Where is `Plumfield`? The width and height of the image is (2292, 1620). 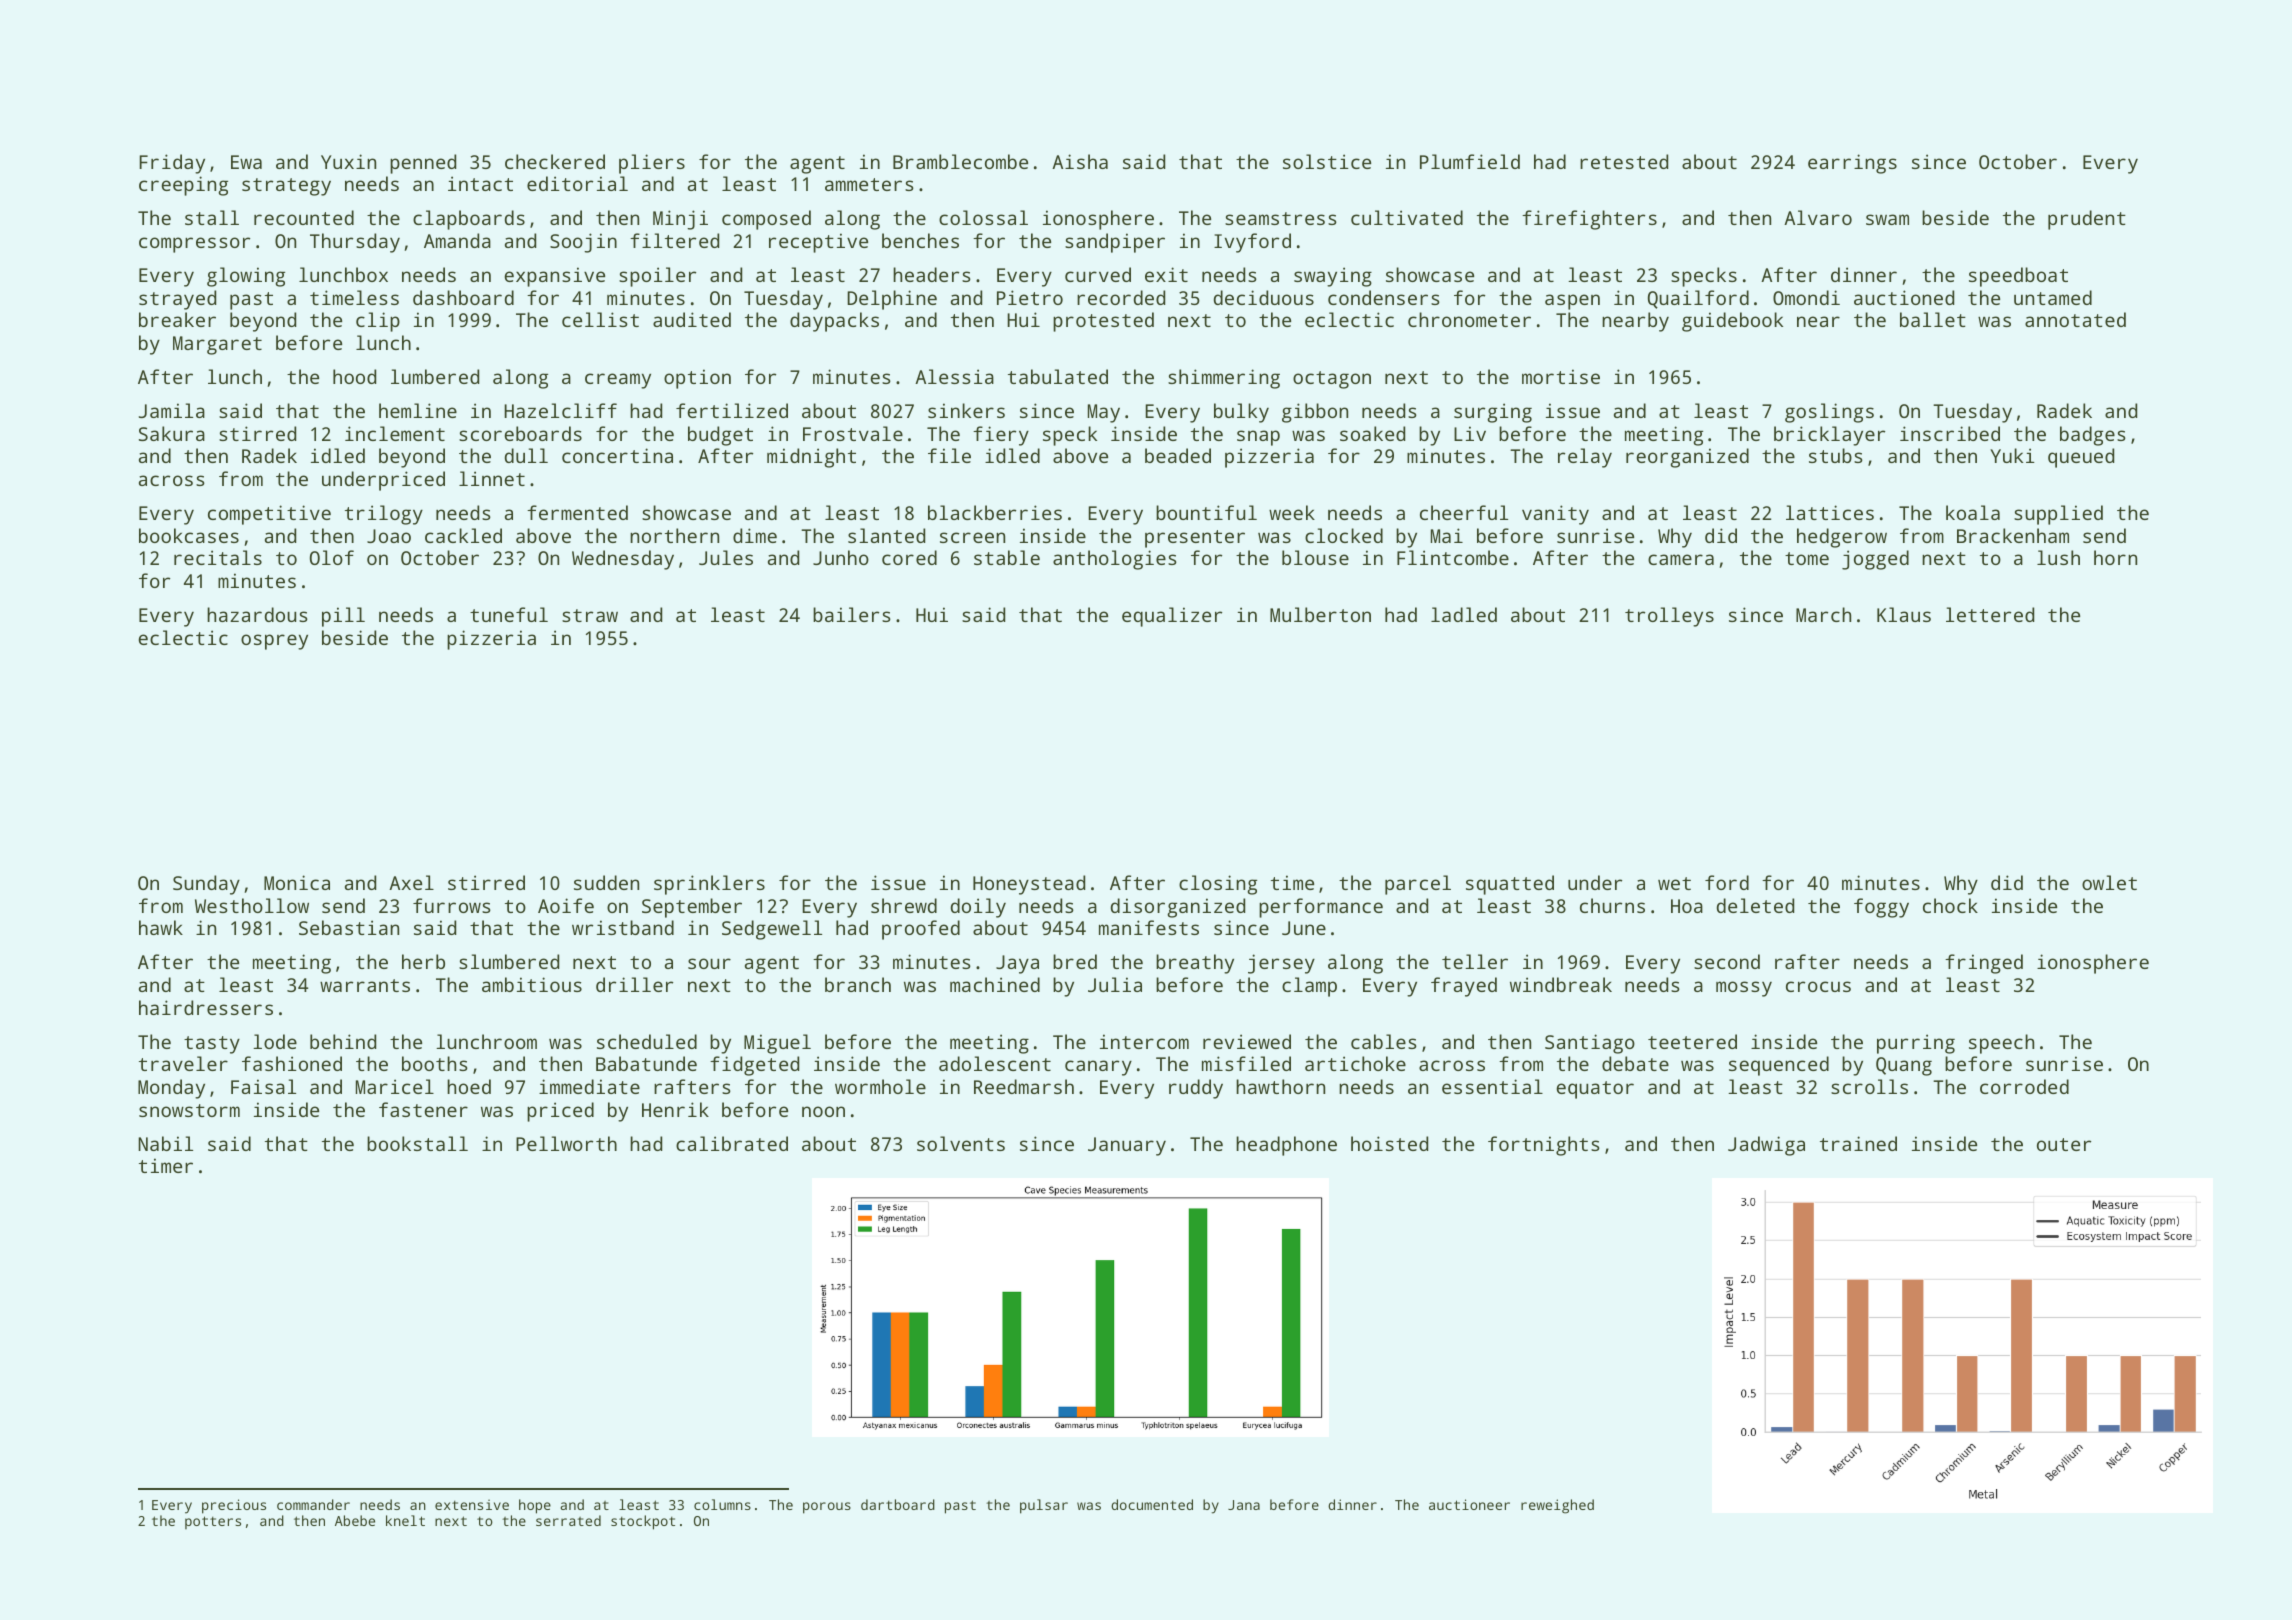
Plumfield is located at coordinates (1470, 161).
